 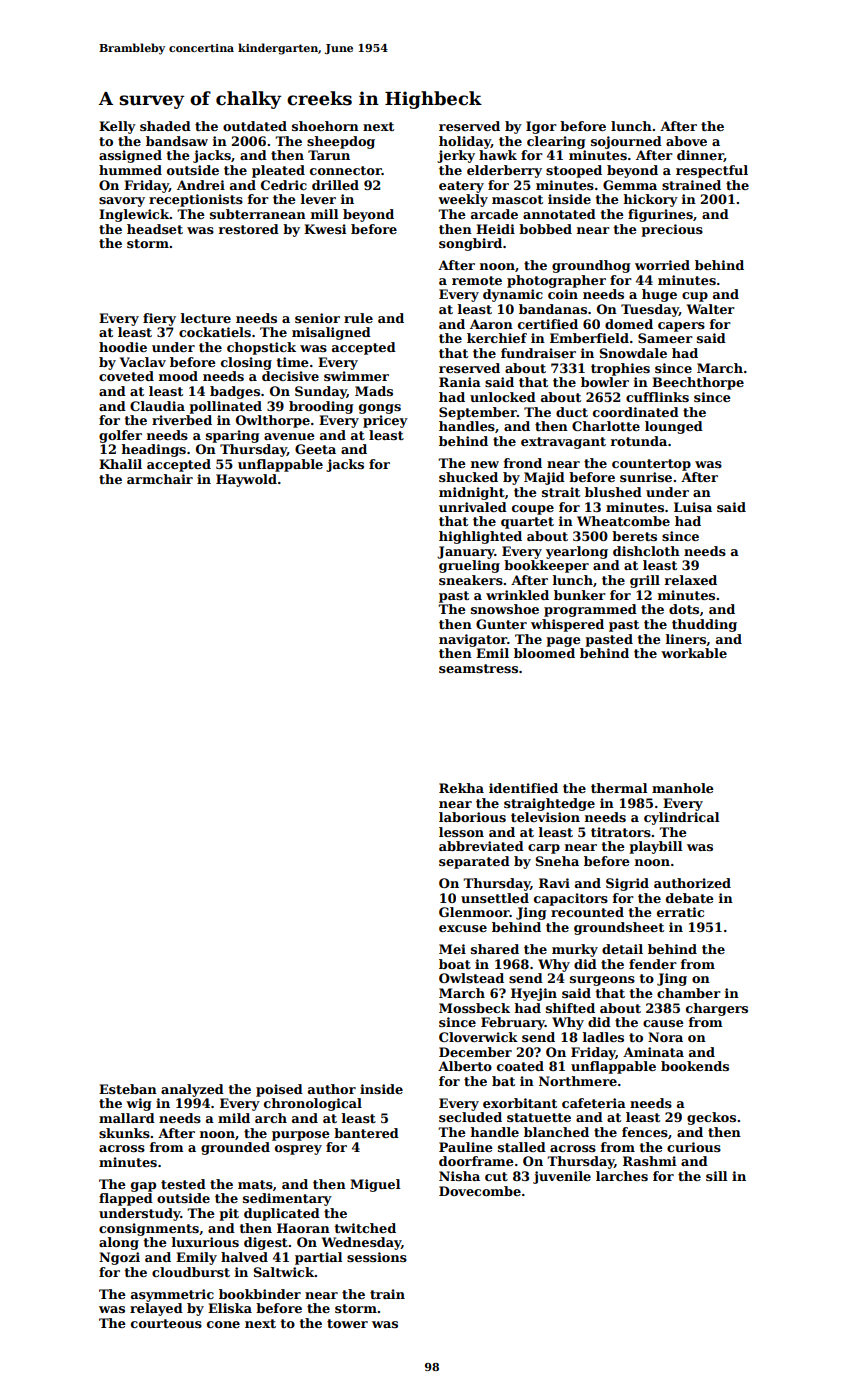 What do you see at coordinates (694, 653) in the screenshot?
I see `workable` at bounding box center [694, 653].
